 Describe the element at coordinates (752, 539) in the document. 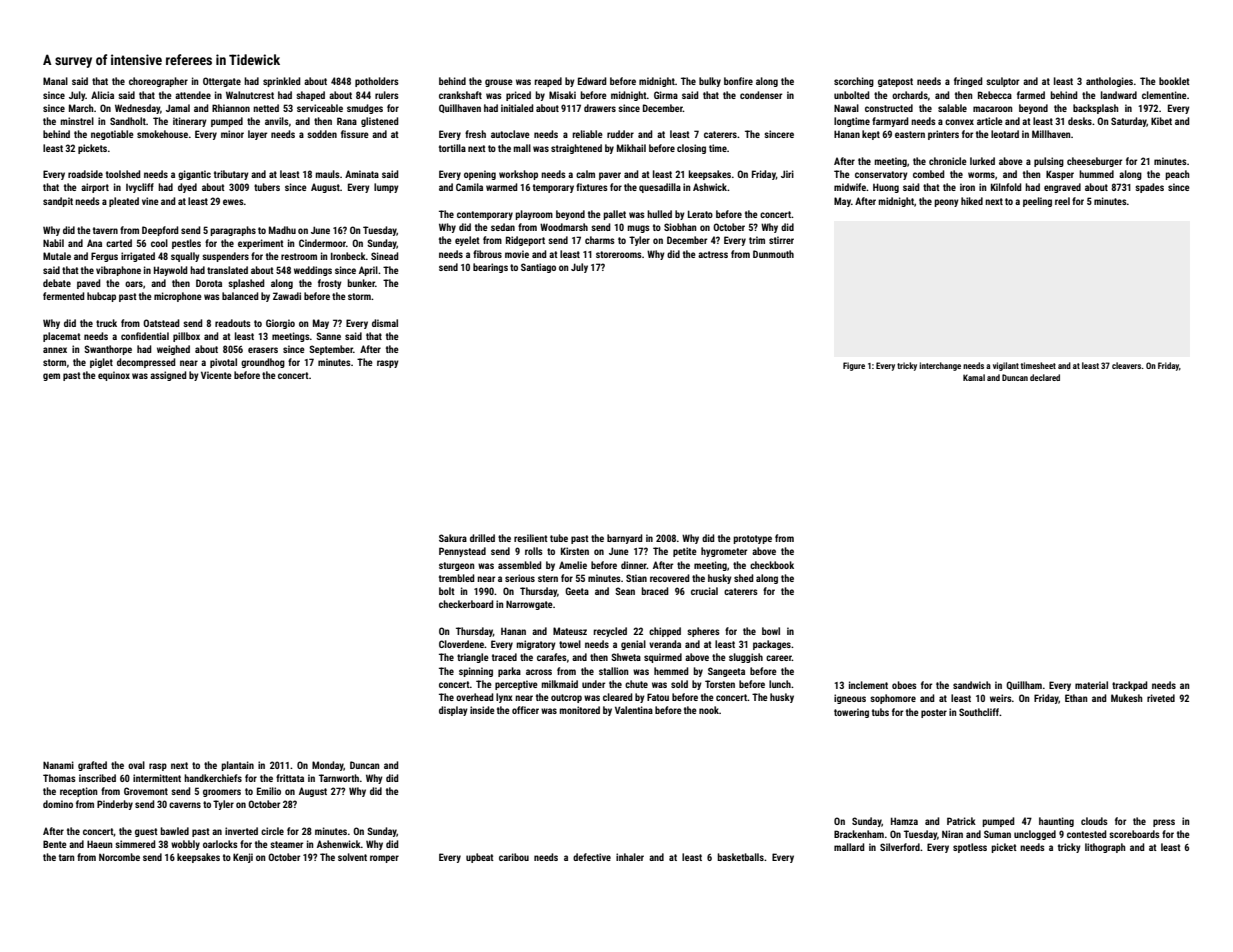

I see `prototype` at that location.
